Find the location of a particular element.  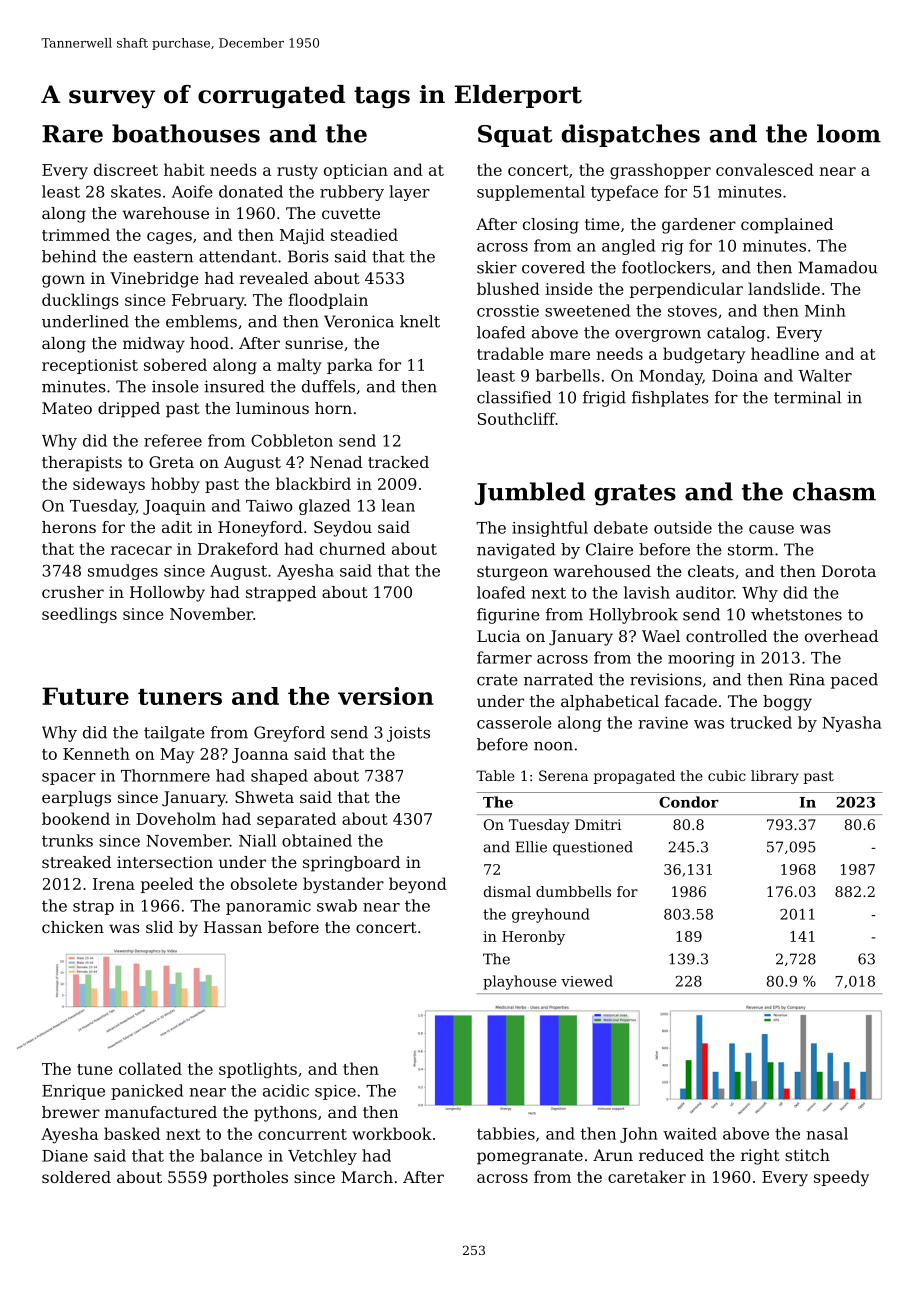

beyond is located at coordinates (418, 885).
